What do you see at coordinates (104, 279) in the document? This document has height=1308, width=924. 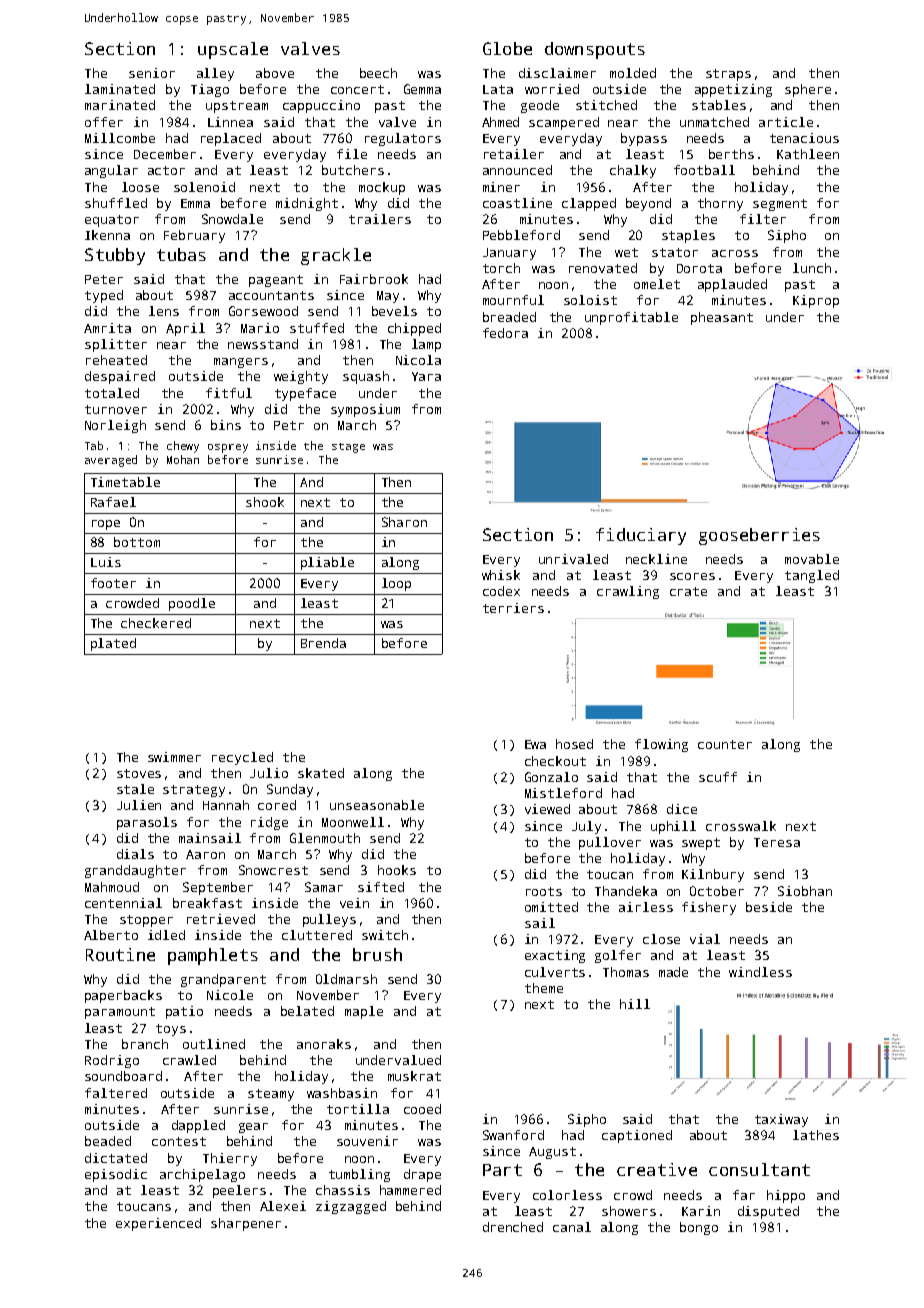 I see `Peter` at bounding box center [104, 279].
